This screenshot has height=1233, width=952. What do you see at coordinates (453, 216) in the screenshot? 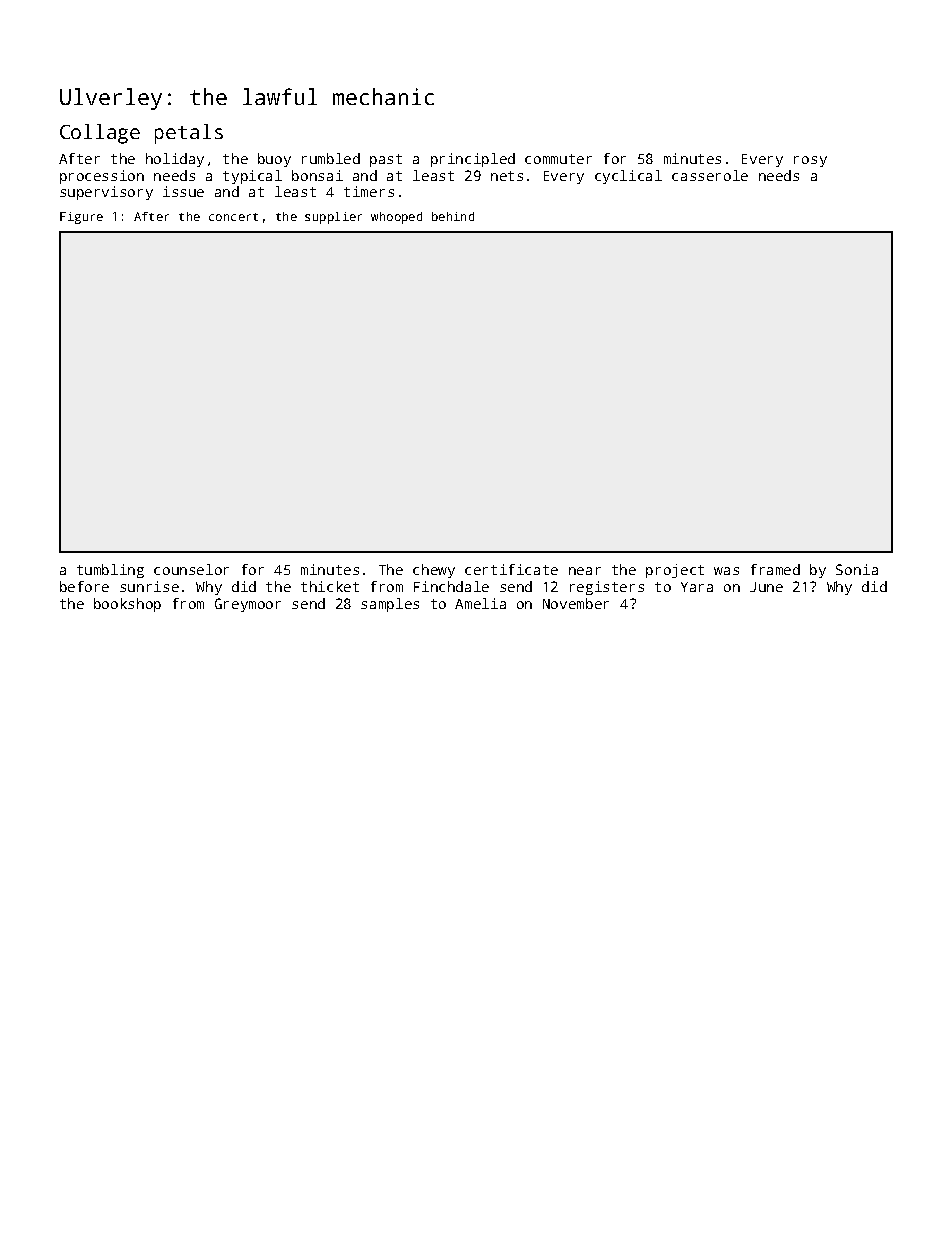
I see `behind` at bounding box center [453, 216].
